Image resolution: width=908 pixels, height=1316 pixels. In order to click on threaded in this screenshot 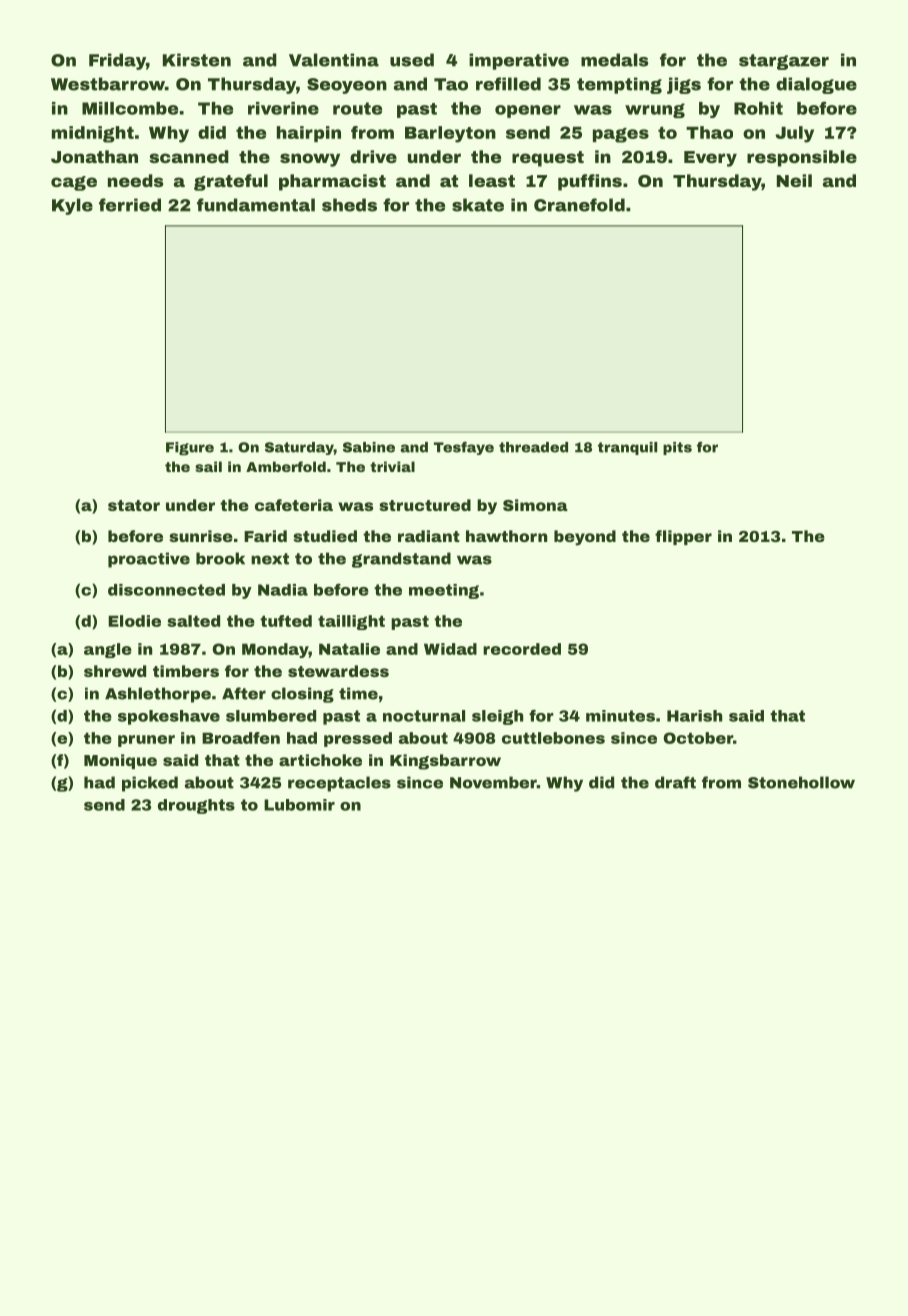, I will do `click(533, 447)`.
